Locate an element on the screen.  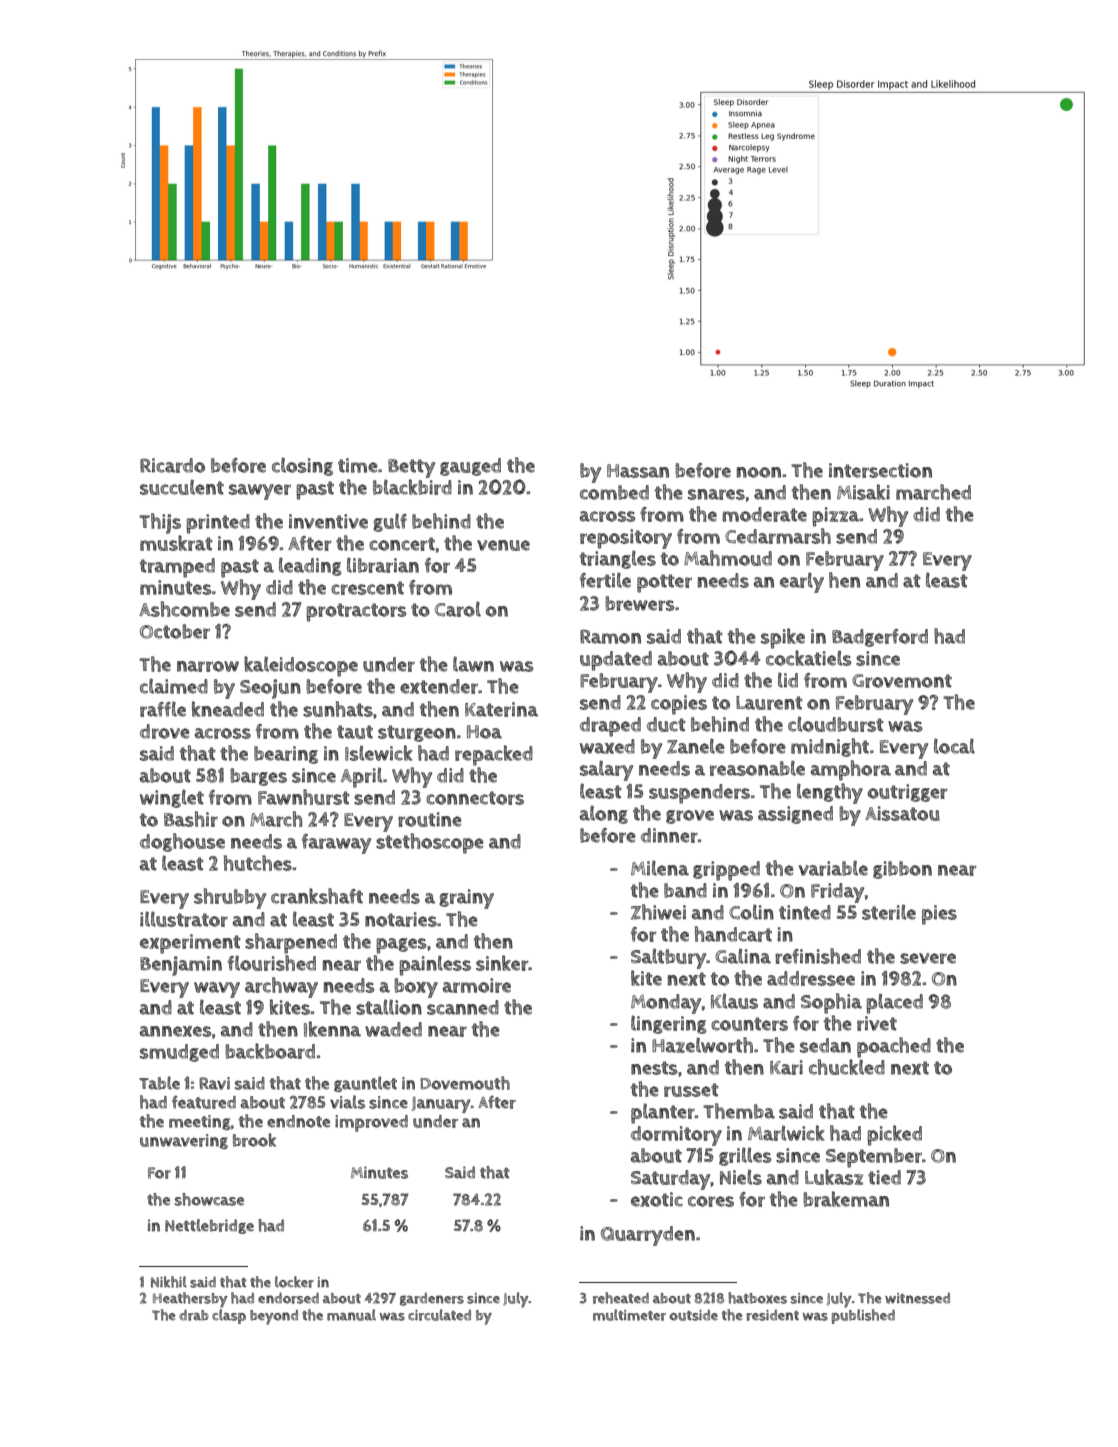
intersection is located at coordinates (880, 470).
